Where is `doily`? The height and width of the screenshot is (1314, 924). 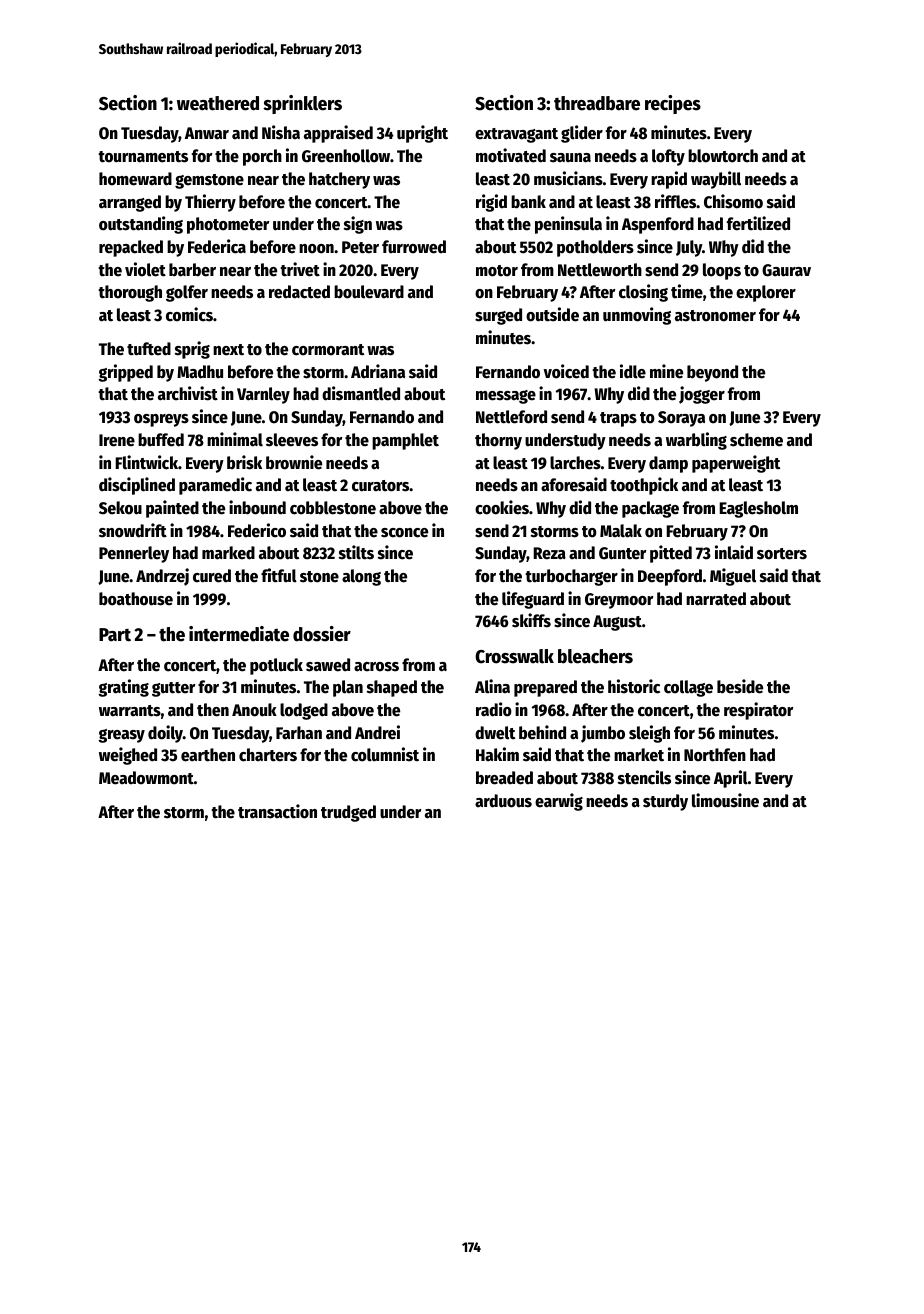
doily is located at coordinates (165, 734).
